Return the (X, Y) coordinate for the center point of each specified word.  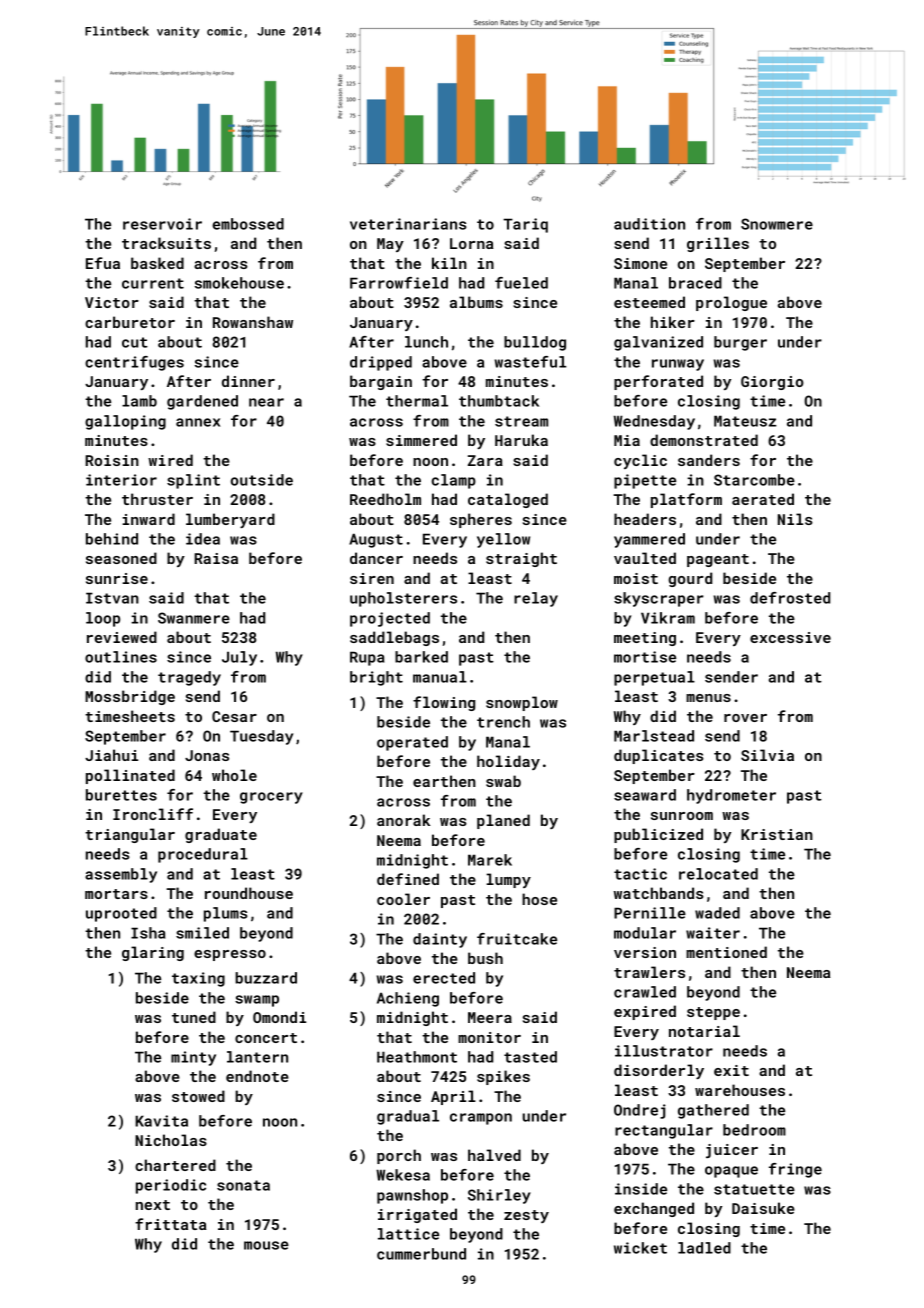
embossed (248, 224)
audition (649, 224)
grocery (271, 798)
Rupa (367, 658)
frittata (170, 1224)
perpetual (654, 678)
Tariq (525, 225)
